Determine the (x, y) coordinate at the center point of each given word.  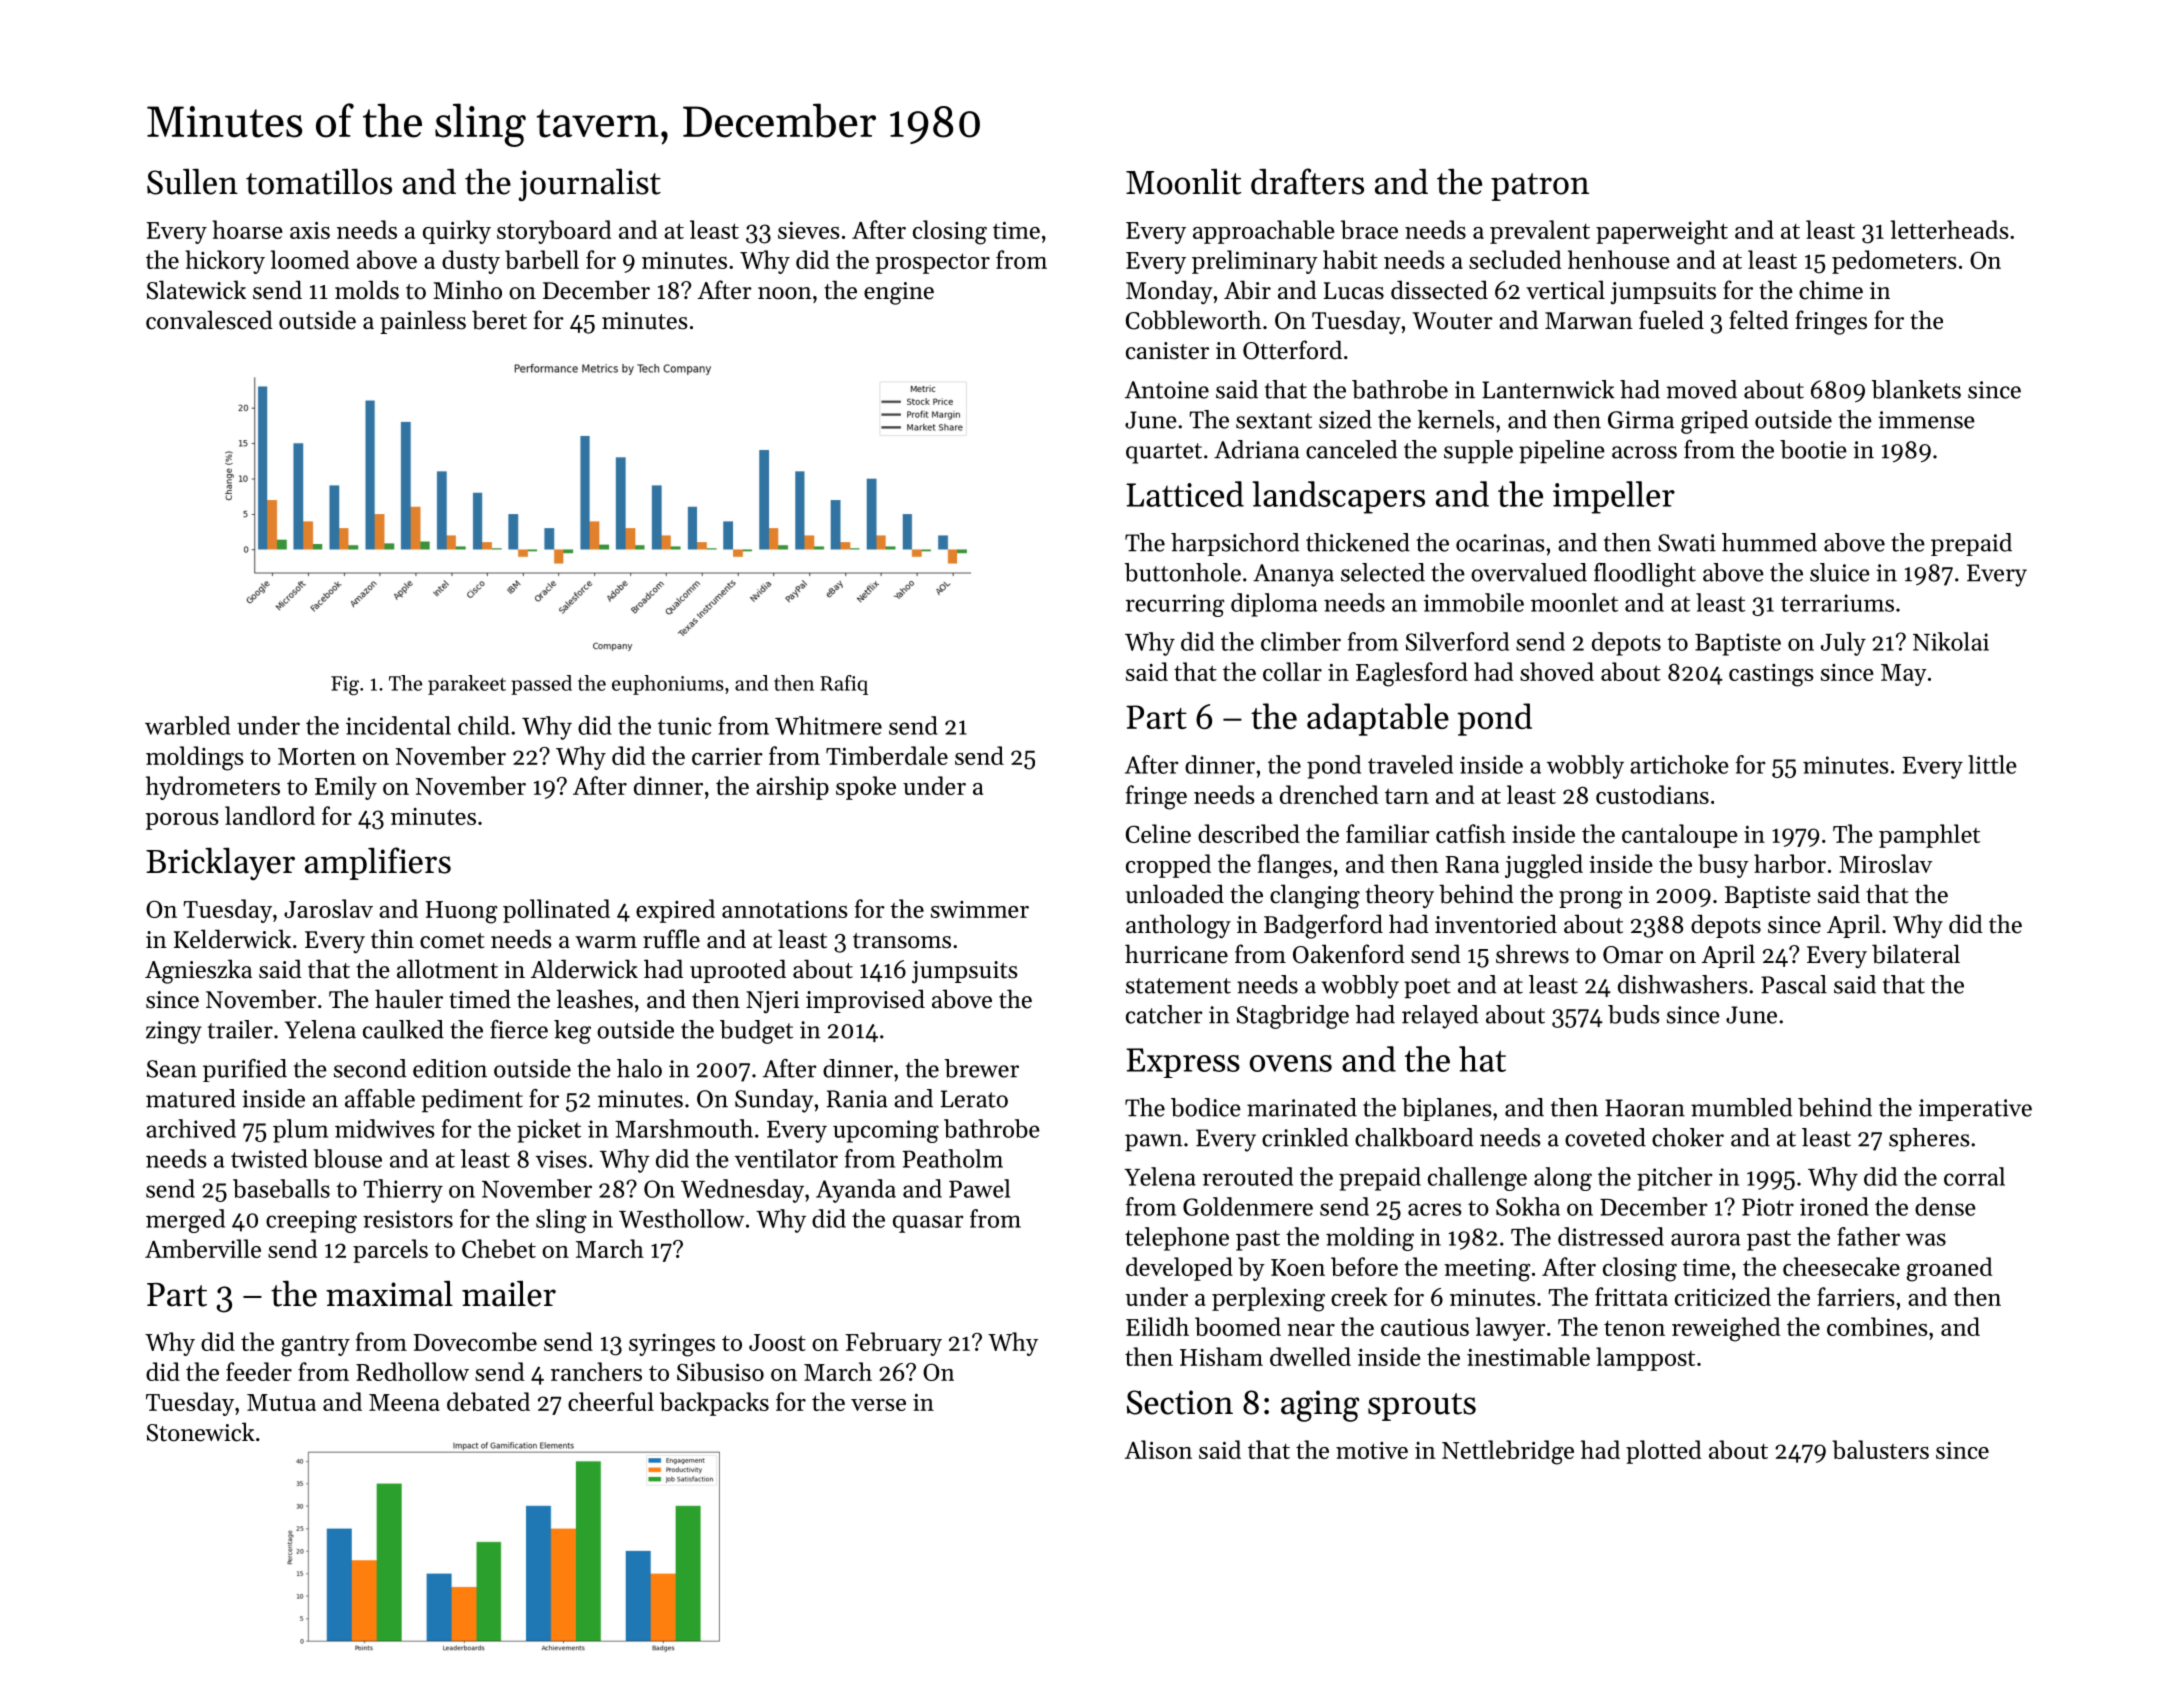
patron (1540, 187)
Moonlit (1183, 182)
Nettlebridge (1508, 1452)
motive (1372, 1450)
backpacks (714, 1404)
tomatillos (319, 182)
